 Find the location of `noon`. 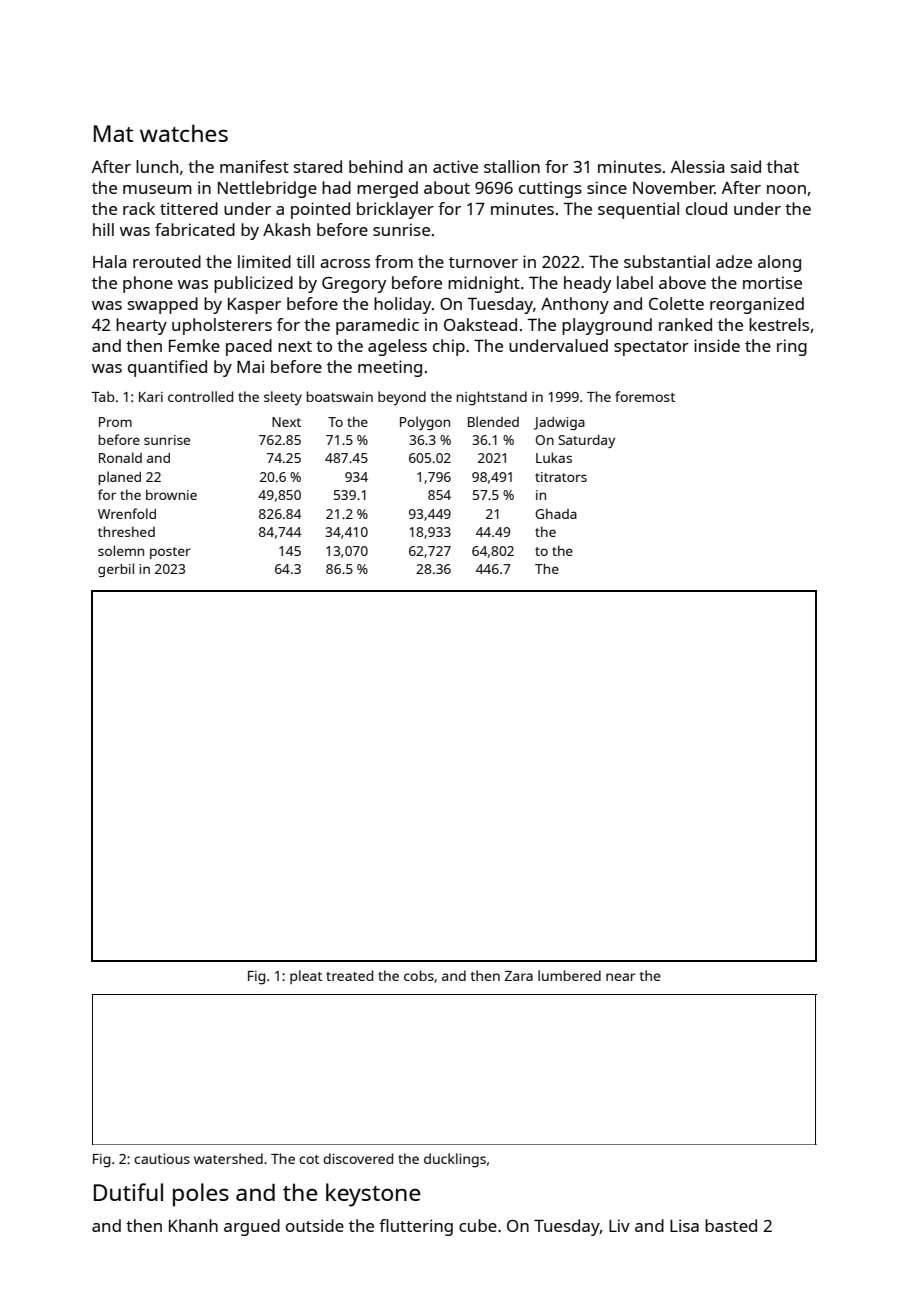

noon is located at coordinates (786, 189).
